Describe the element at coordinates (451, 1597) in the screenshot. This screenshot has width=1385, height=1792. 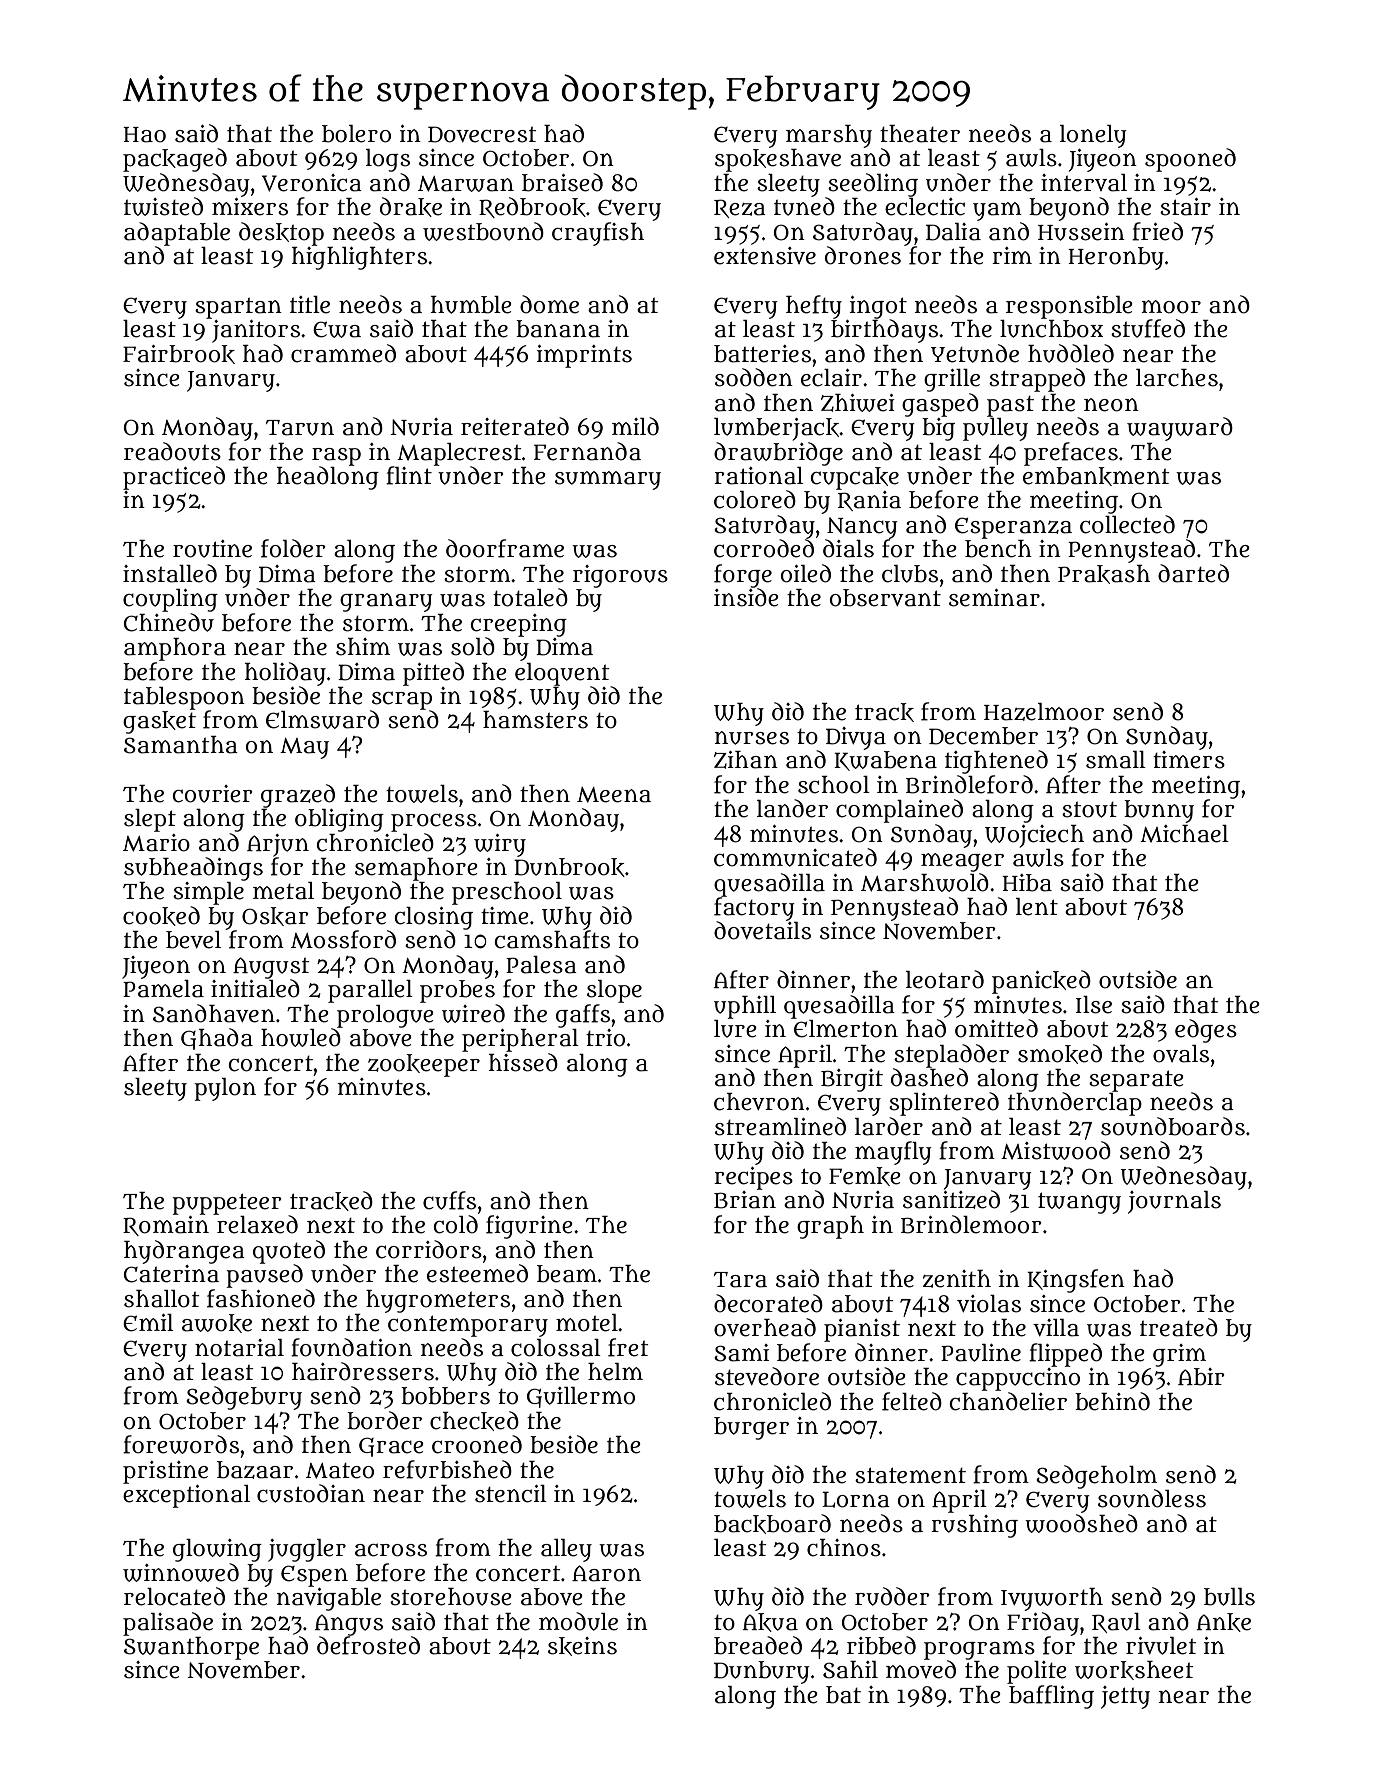
I see `storehouse` at that location.
